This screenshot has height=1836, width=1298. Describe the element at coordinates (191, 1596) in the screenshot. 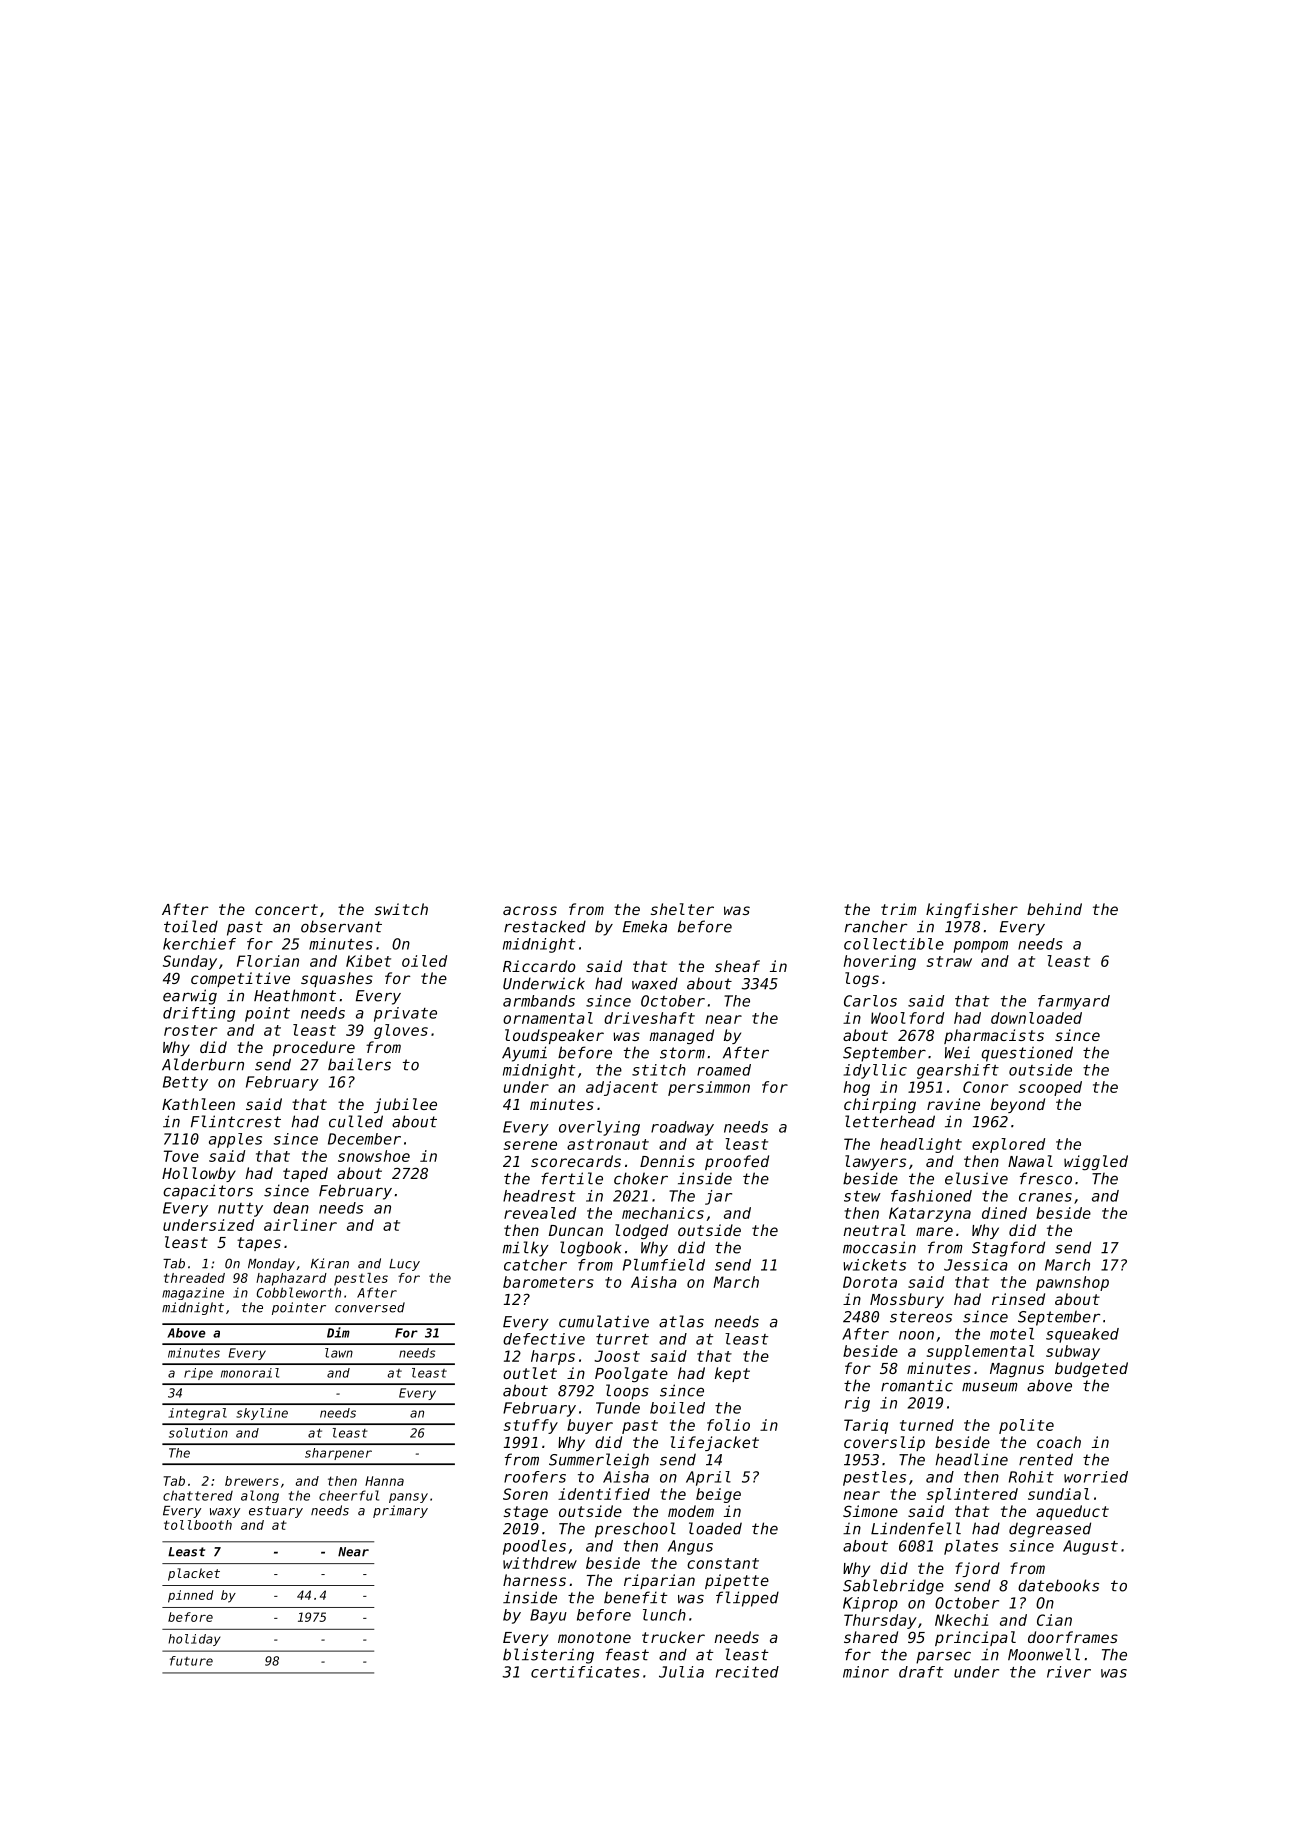

I see `pinned` at that location.
